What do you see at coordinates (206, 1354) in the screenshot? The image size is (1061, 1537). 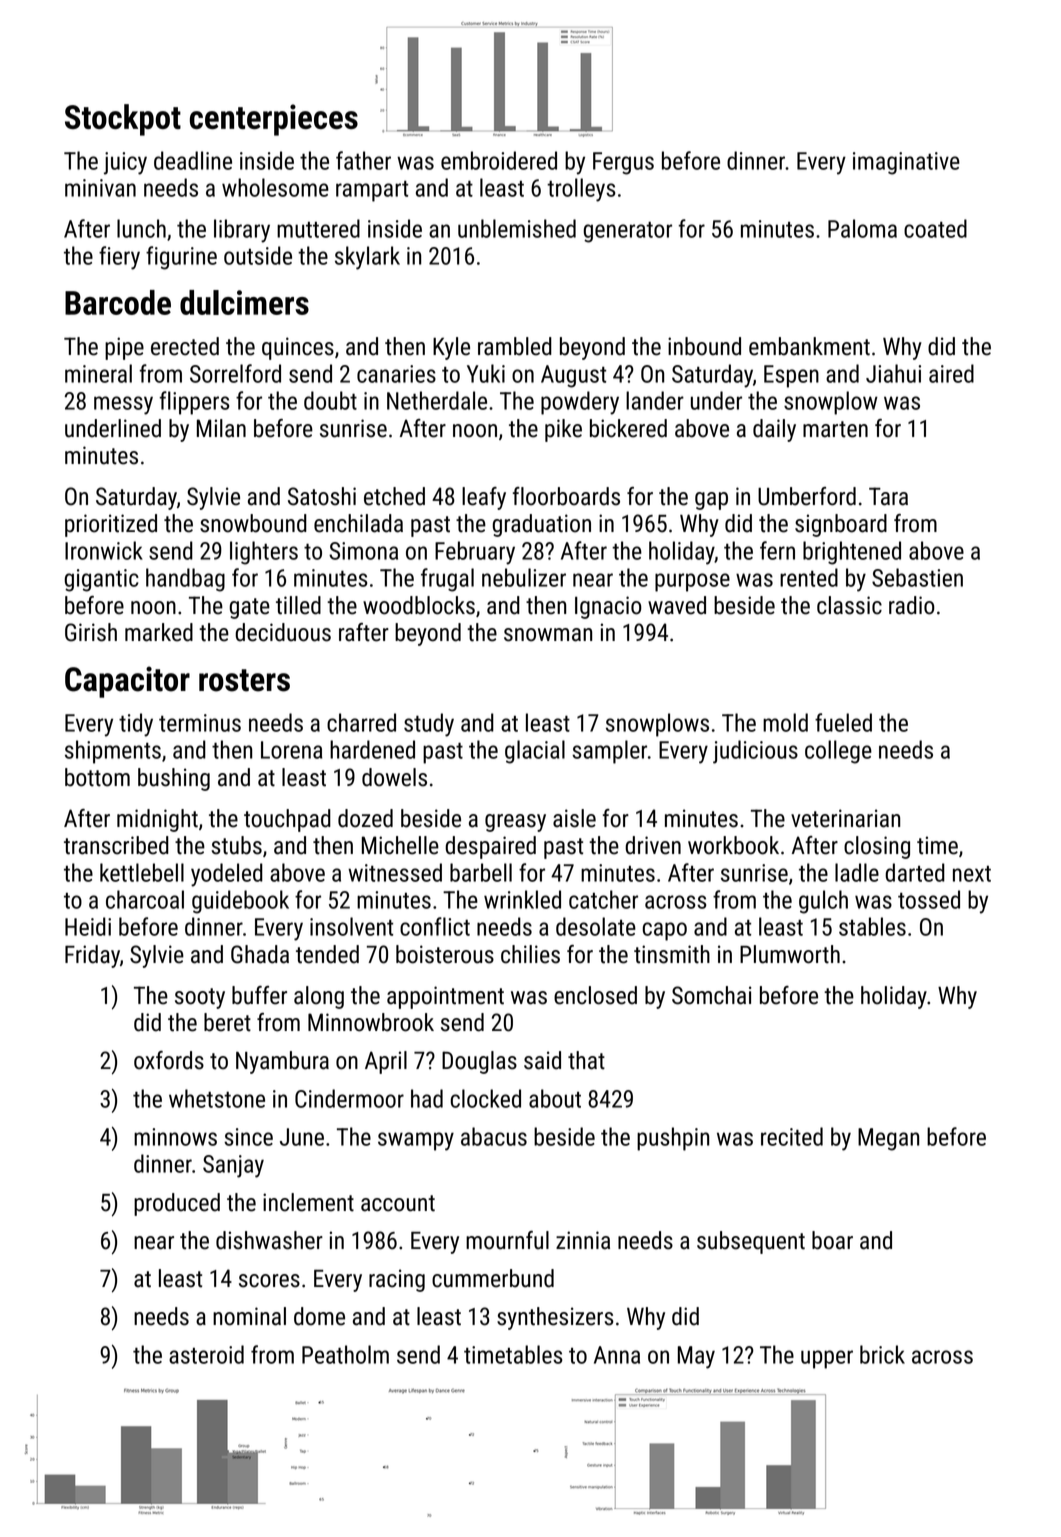 I see `asteroid` at bounding box center [206, 1354].
